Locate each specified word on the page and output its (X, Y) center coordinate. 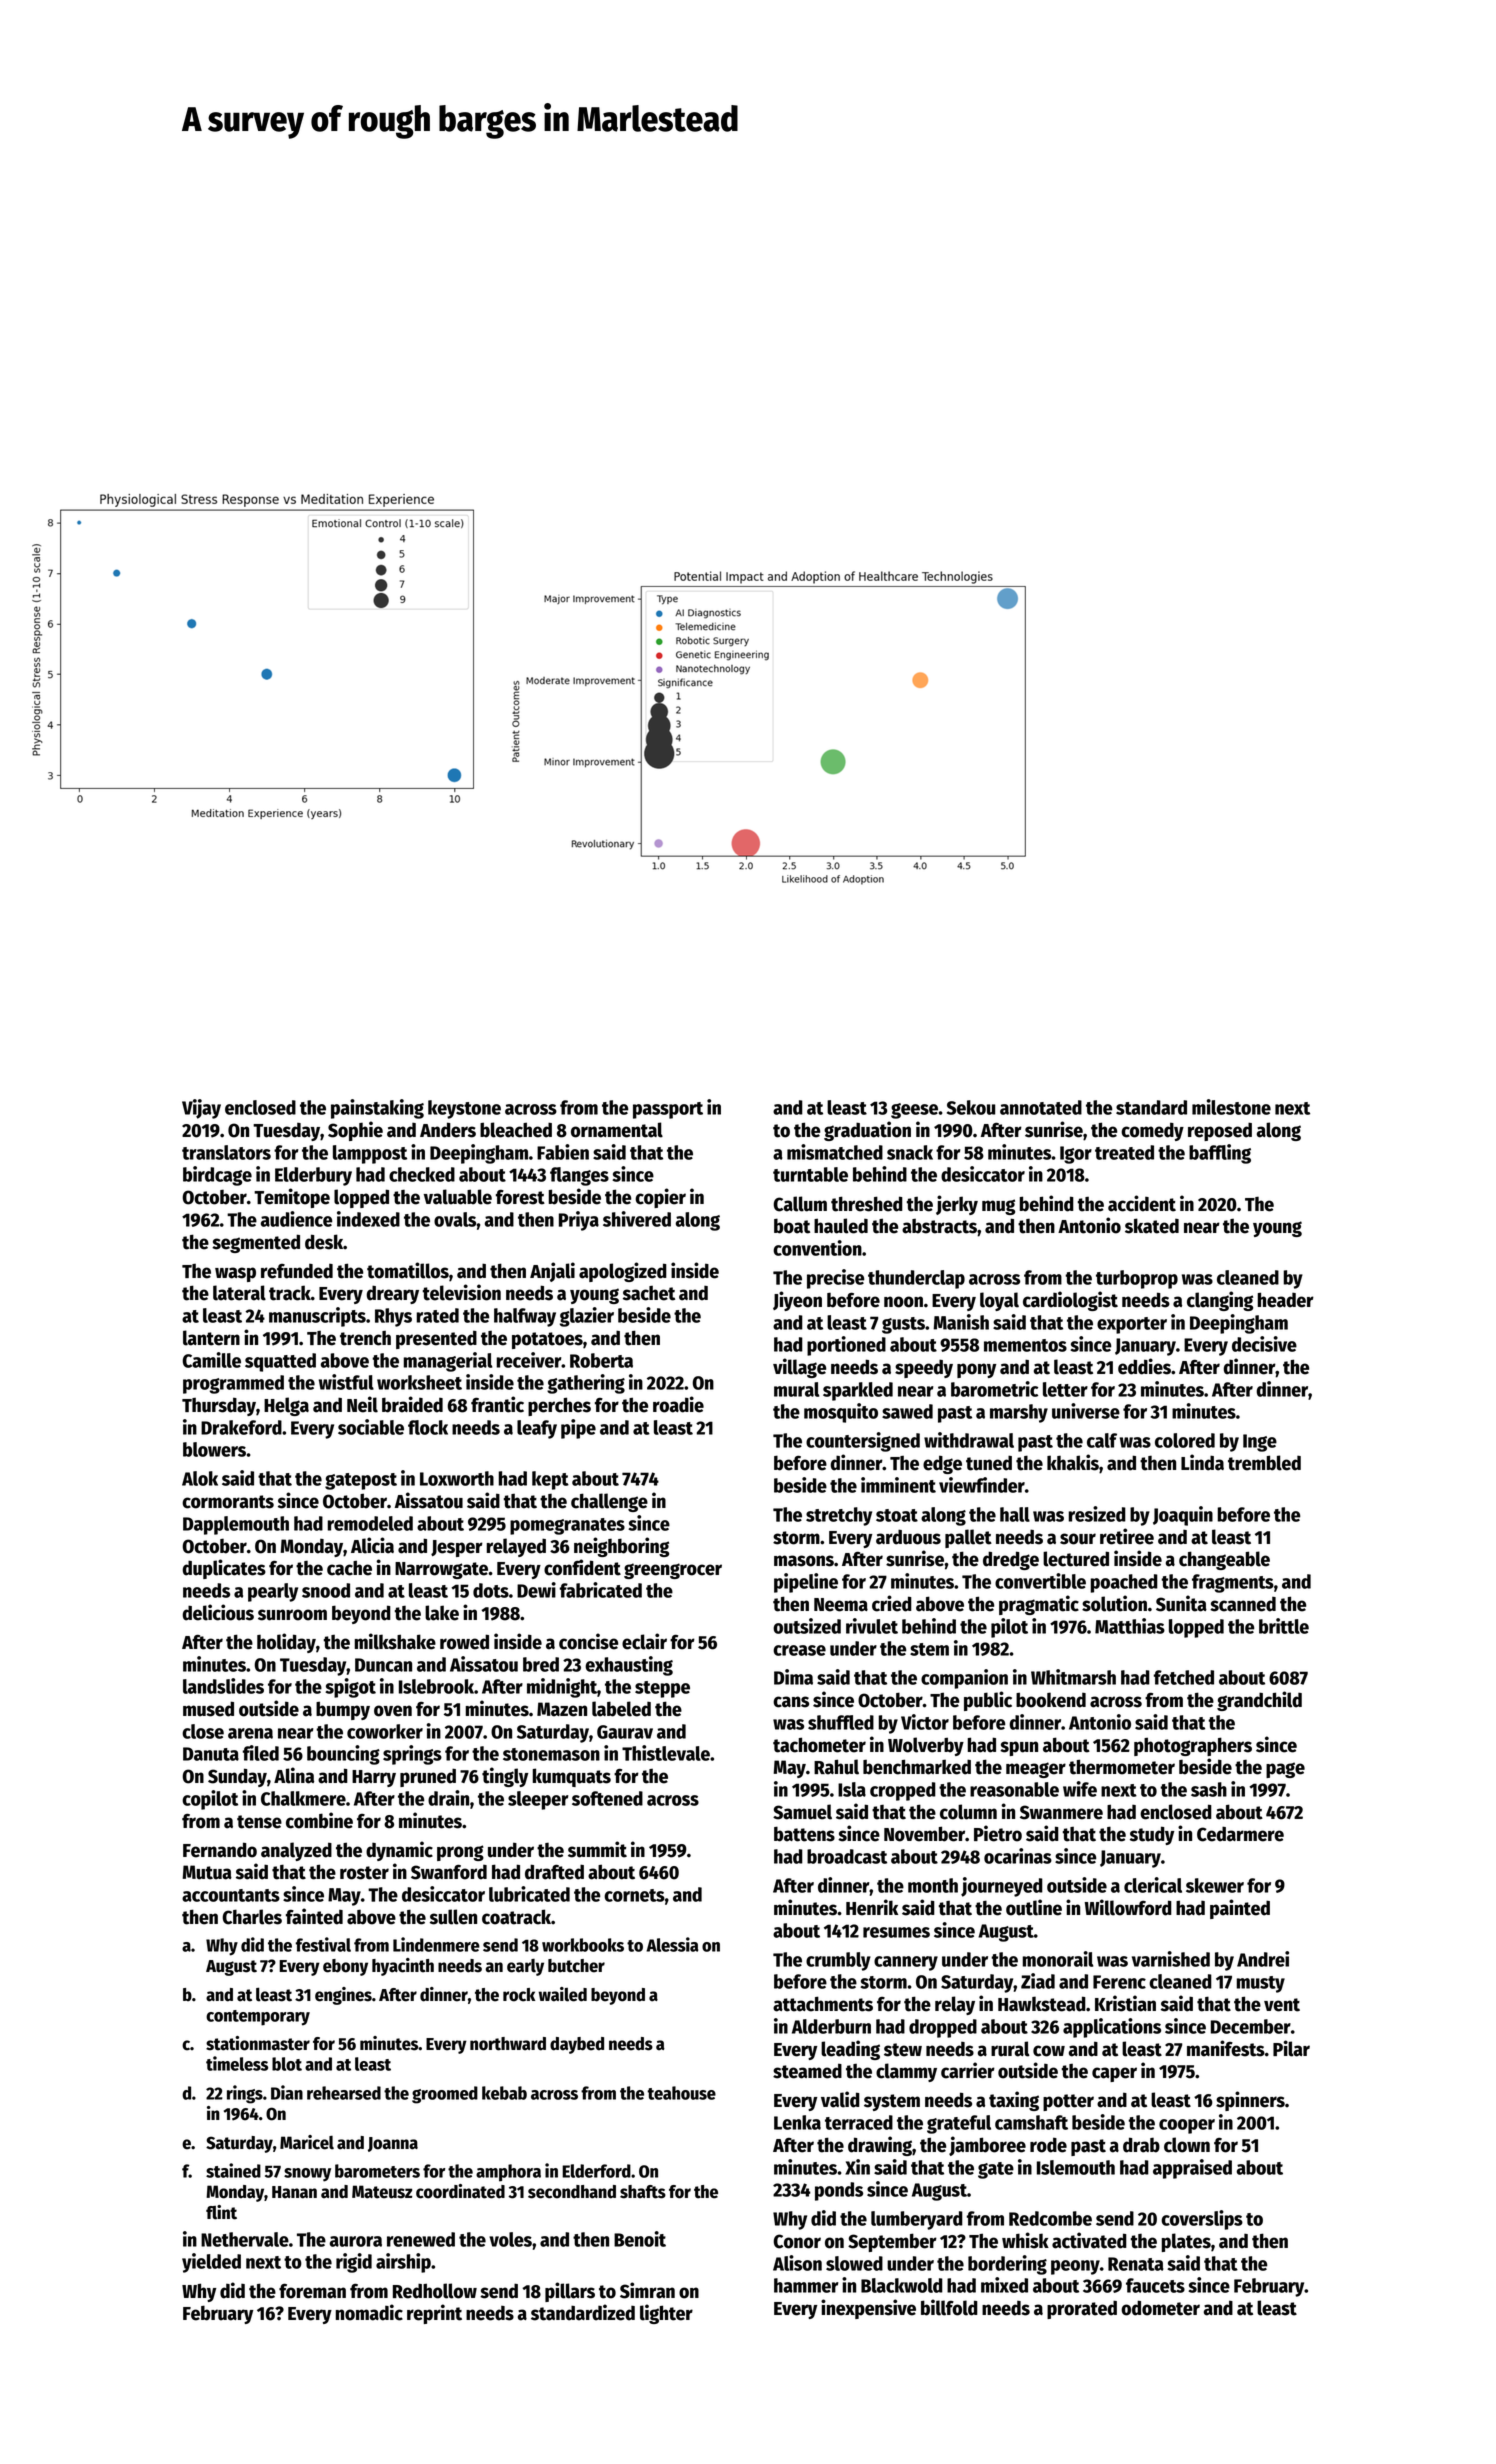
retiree (1127, 1536)
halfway (525, 1317)
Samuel (802, 1812)
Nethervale (245, 2239)
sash (1209, 1789)
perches (559, 1406)
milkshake (395, 1641)
